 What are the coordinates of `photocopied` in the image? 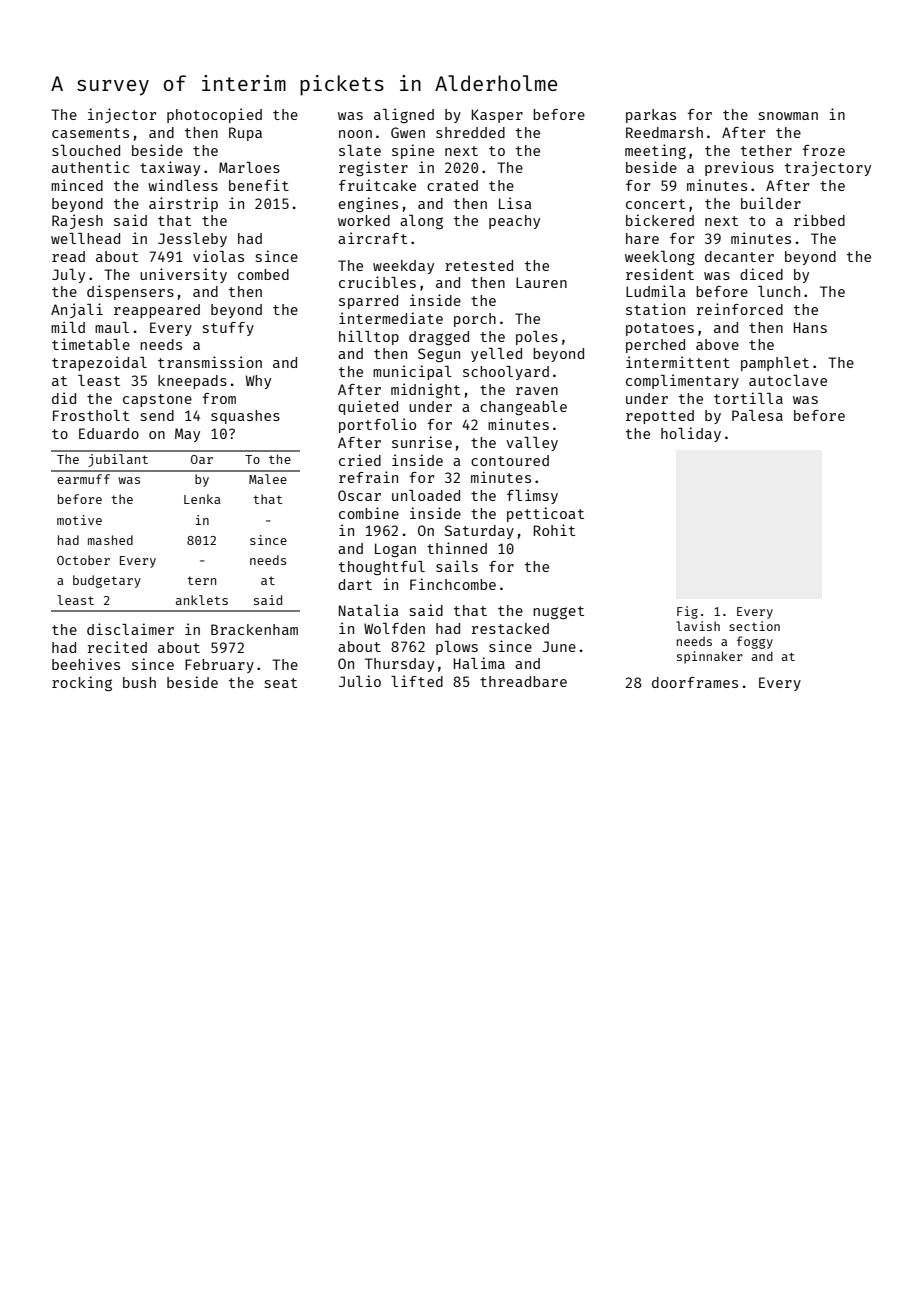 It's located at (214, 115).
